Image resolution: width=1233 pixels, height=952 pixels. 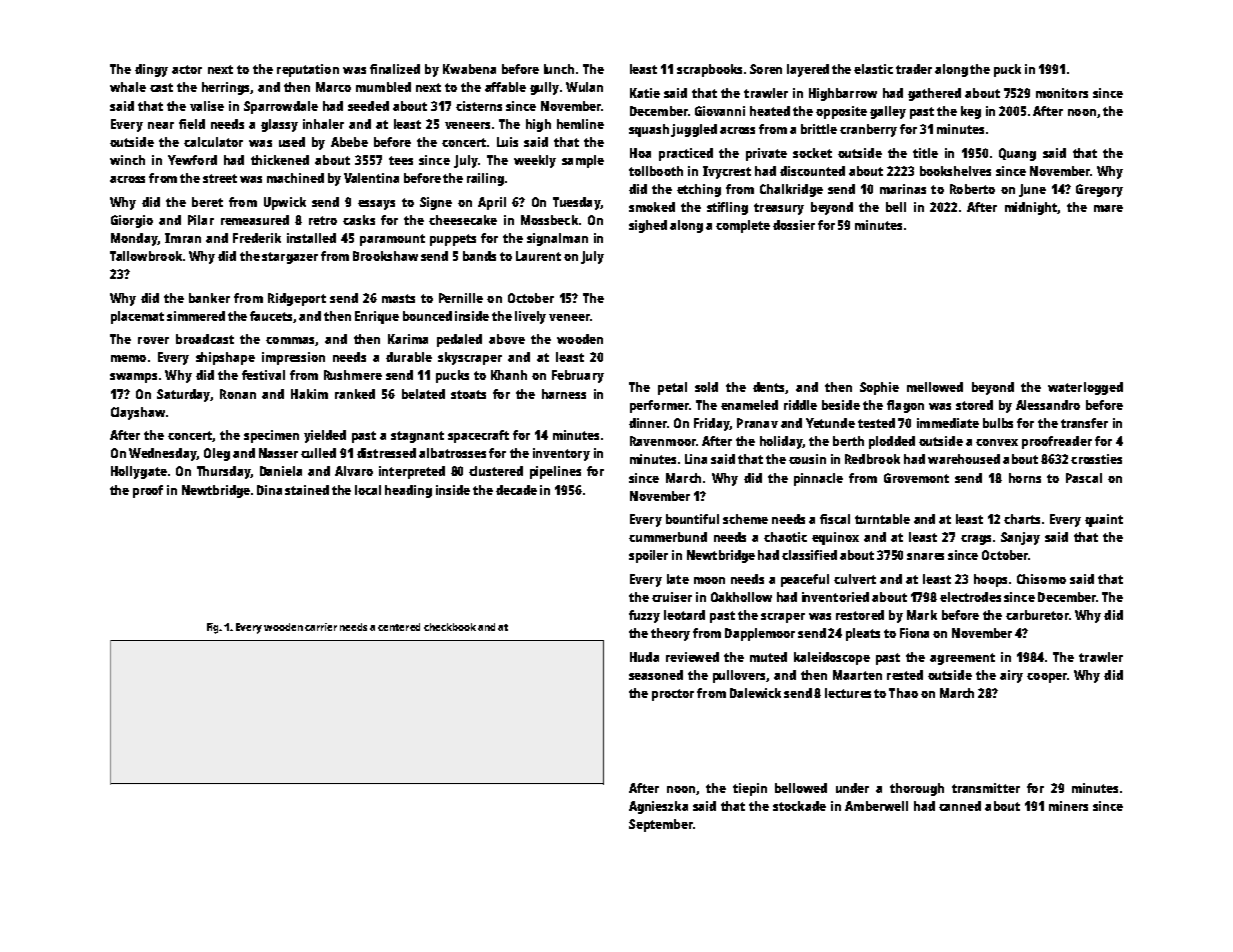 I want to click on stockade, so click(x=799, y=806).
